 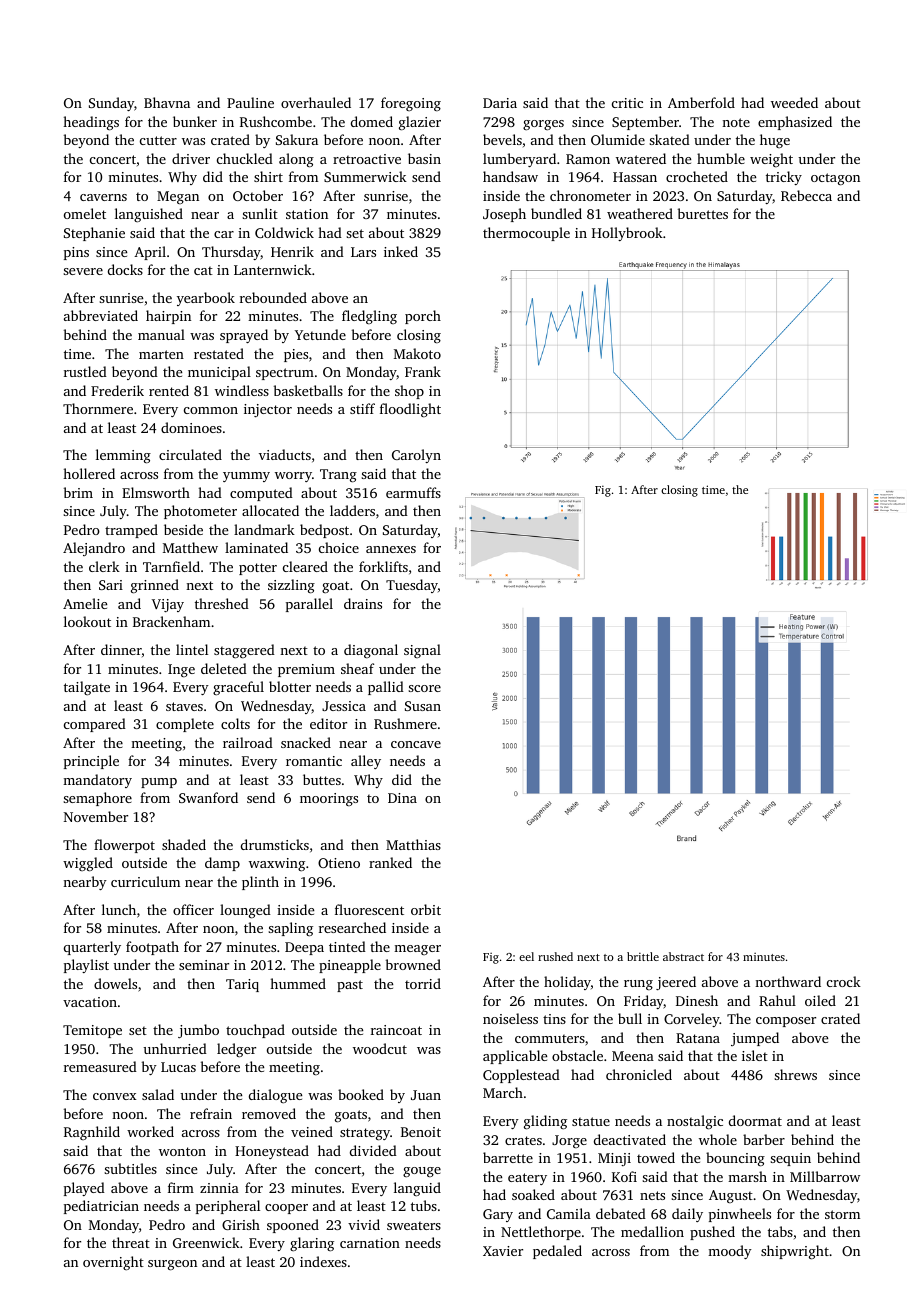 What do you see at coordinates (410, 410) in the image?
I see `floodlight` at bounding box center [410, 410].
